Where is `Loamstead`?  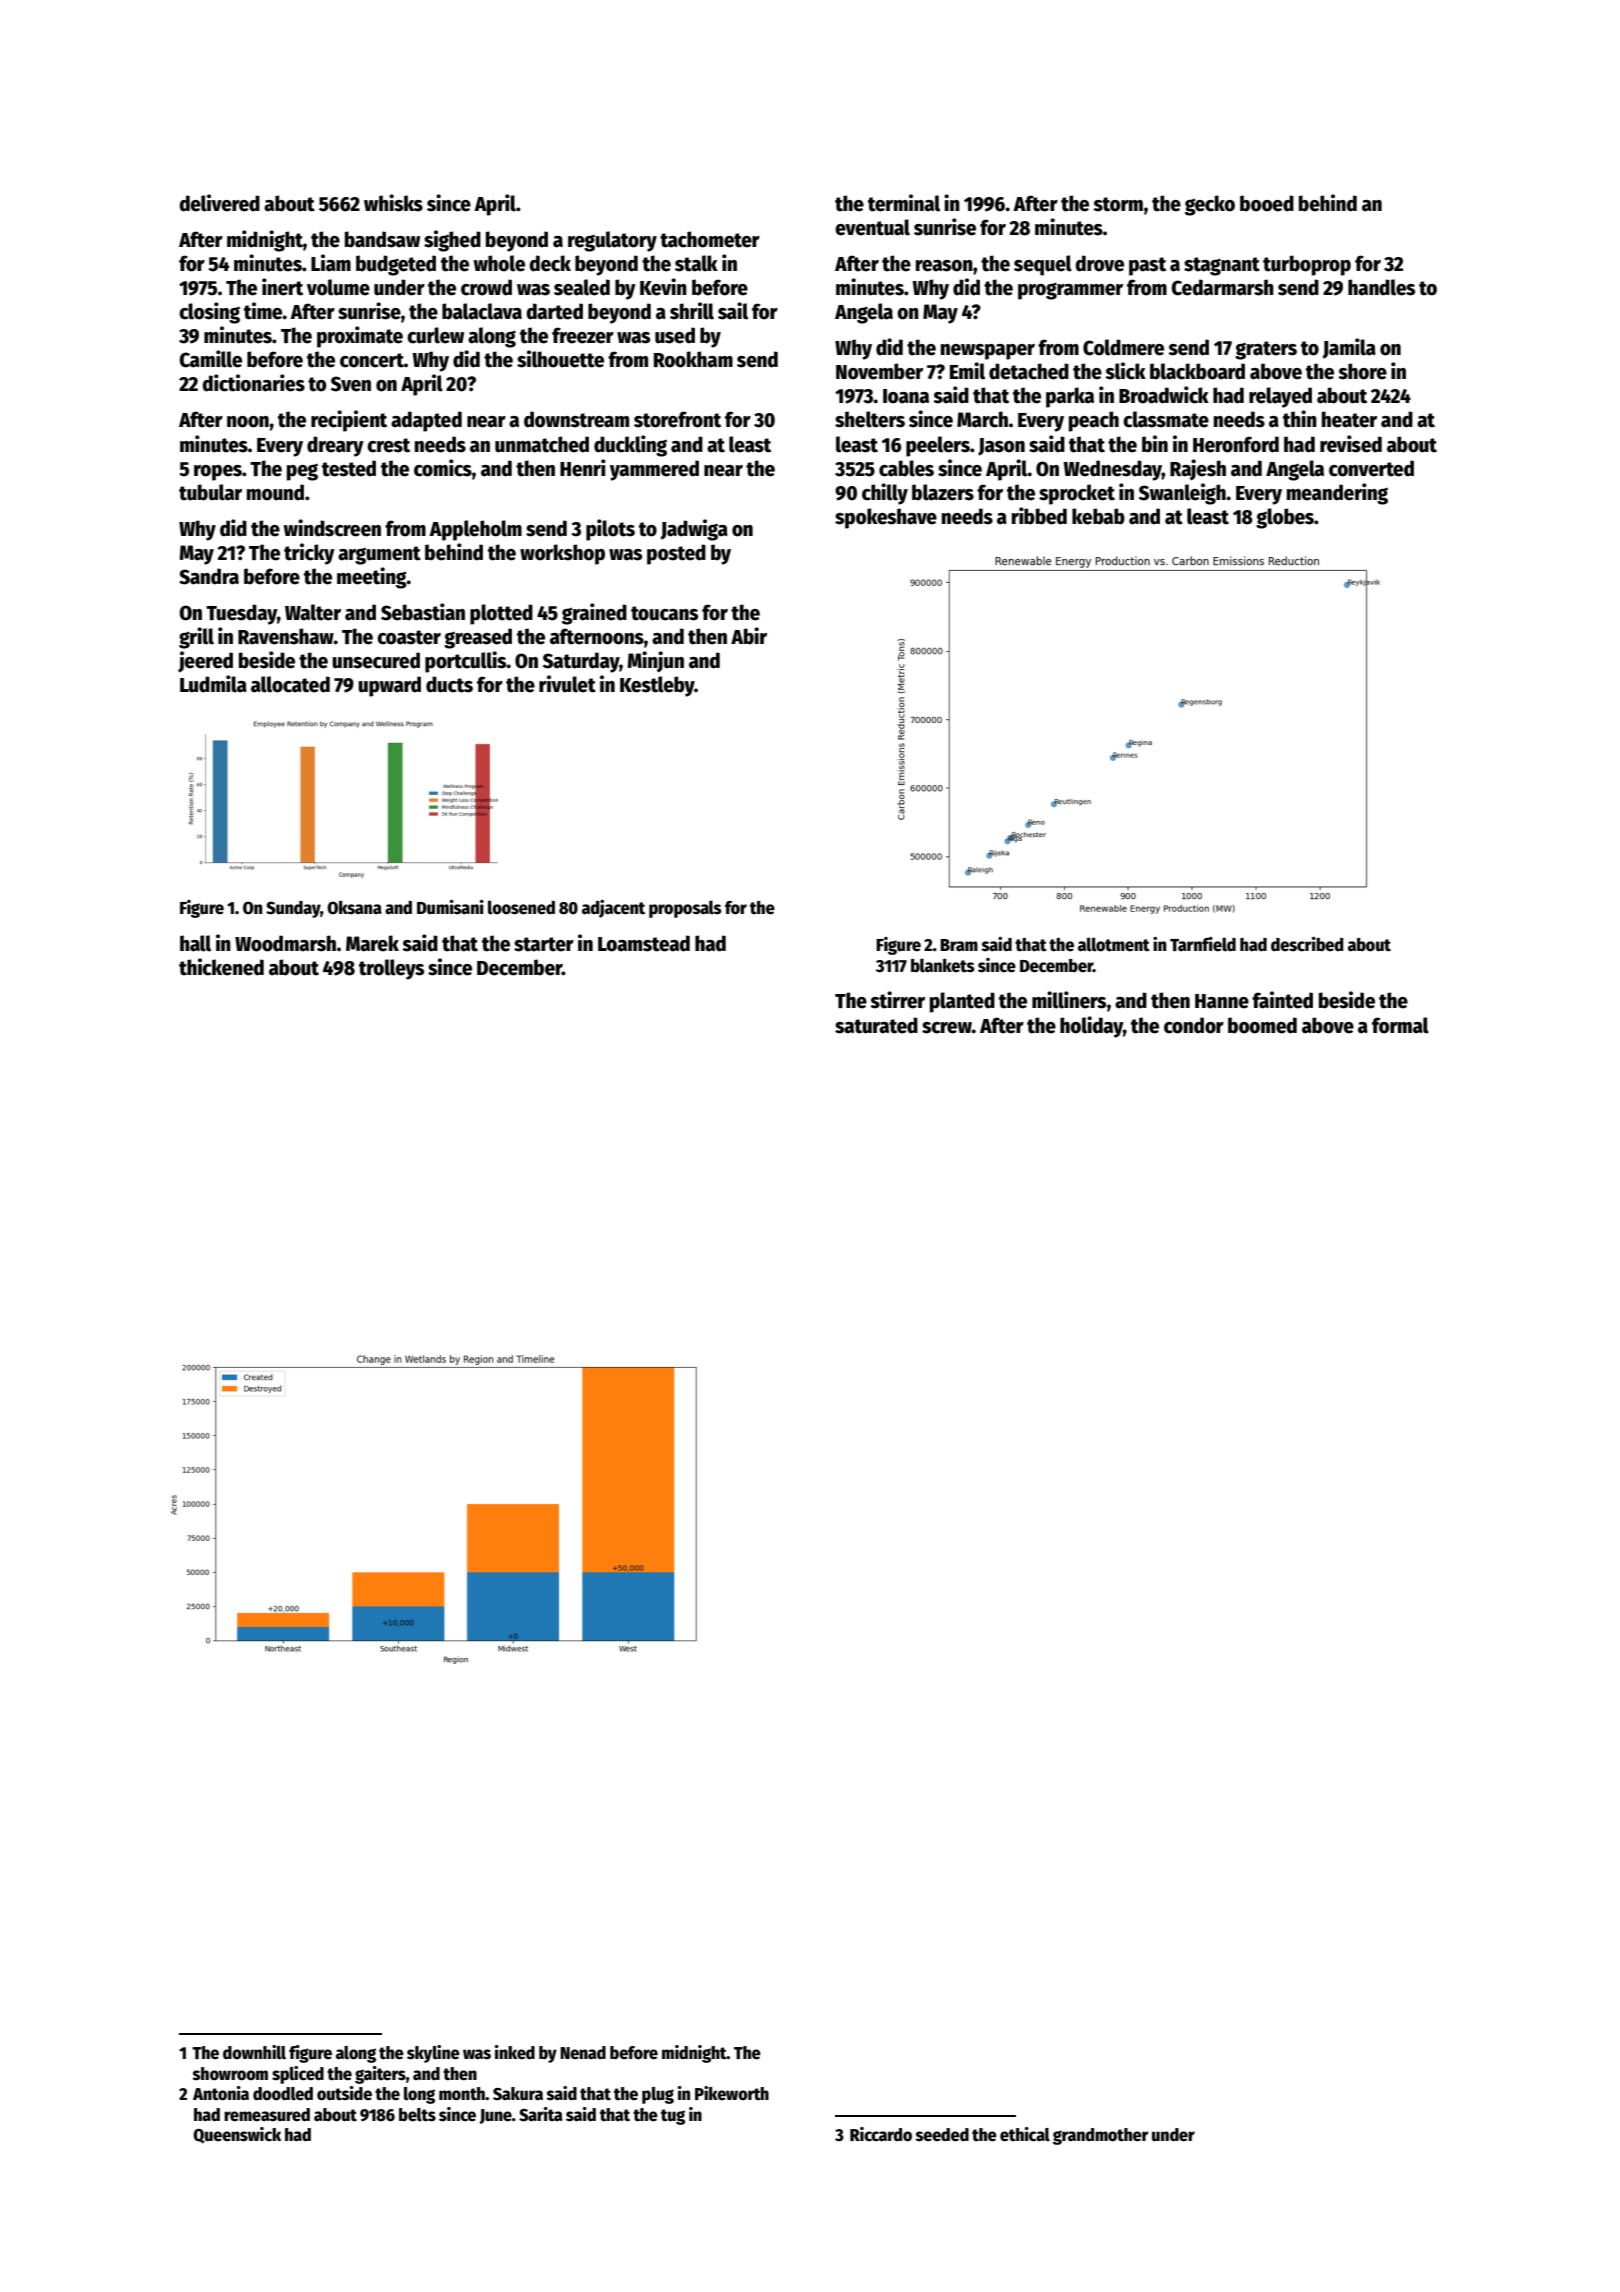 Loamstead is located at coordinates (644, 943).
